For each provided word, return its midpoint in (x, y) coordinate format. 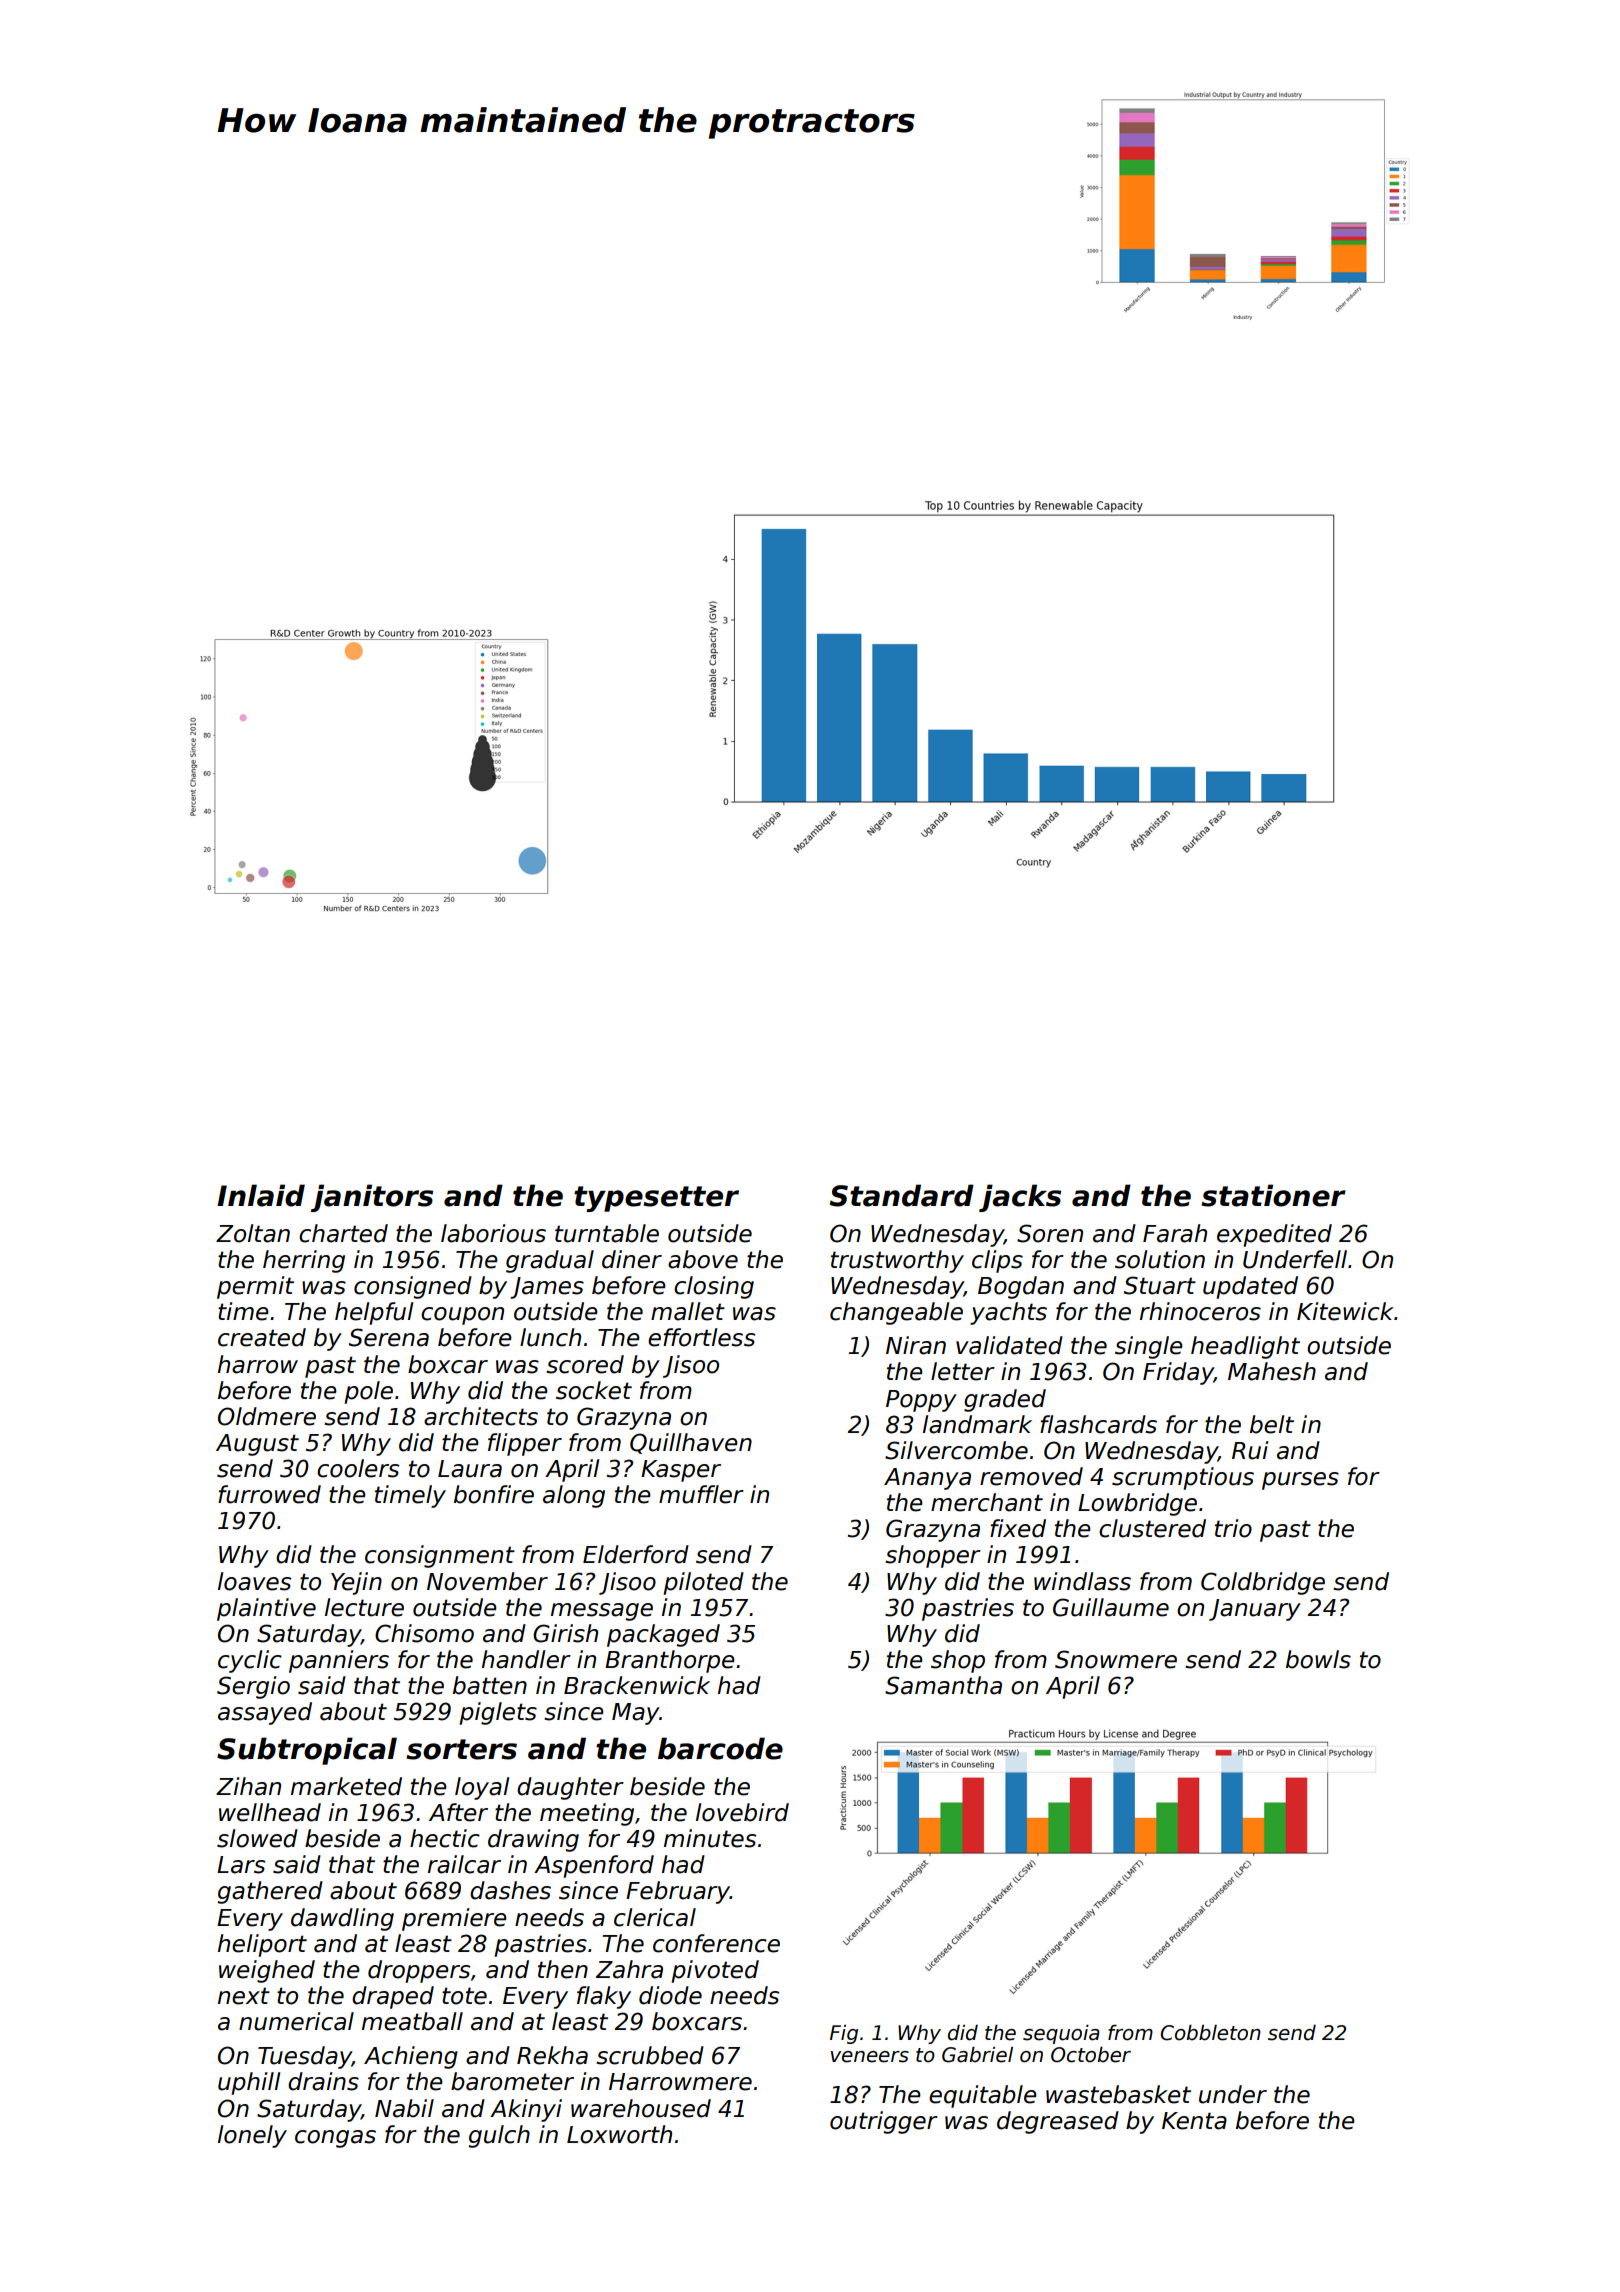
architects (481, 1416)
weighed (267, 1971)
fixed (1018, 1528)
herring (304, 1261)
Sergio (253, 1687)
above (703, 1259)
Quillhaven (691, 1443)
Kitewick (1345, 1311)
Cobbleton (1210, 2032)
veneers (870, 2057)
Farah (1175, 1233)
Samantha (943, 1685)
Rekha (552, 2055)
